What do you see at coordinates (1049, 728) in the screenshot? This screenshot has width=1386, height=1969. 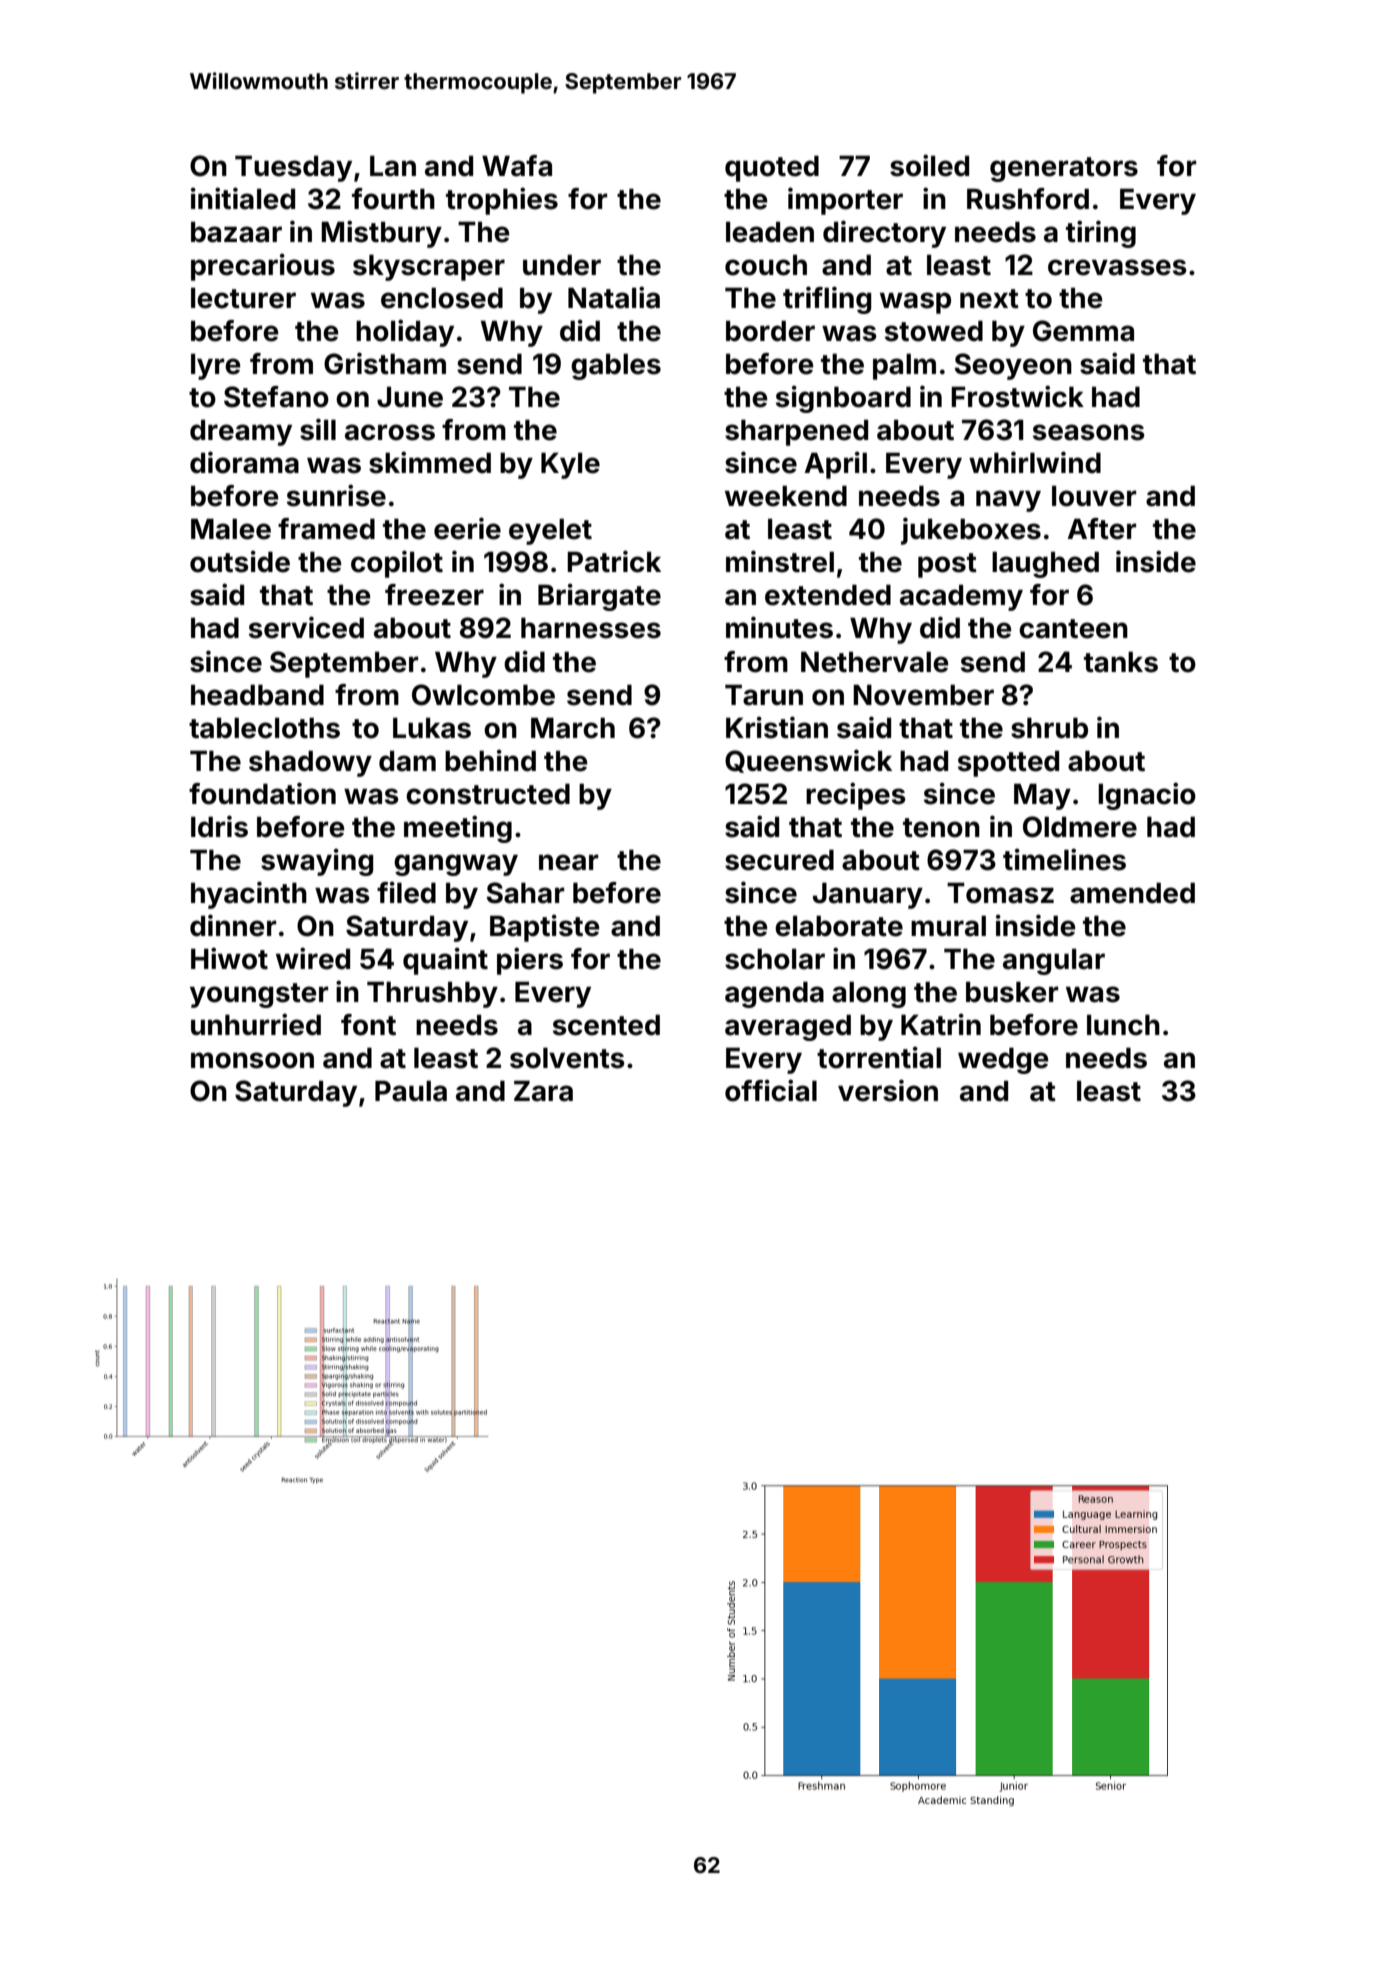 I see `shrub` at bounding box center [1049, 728].
